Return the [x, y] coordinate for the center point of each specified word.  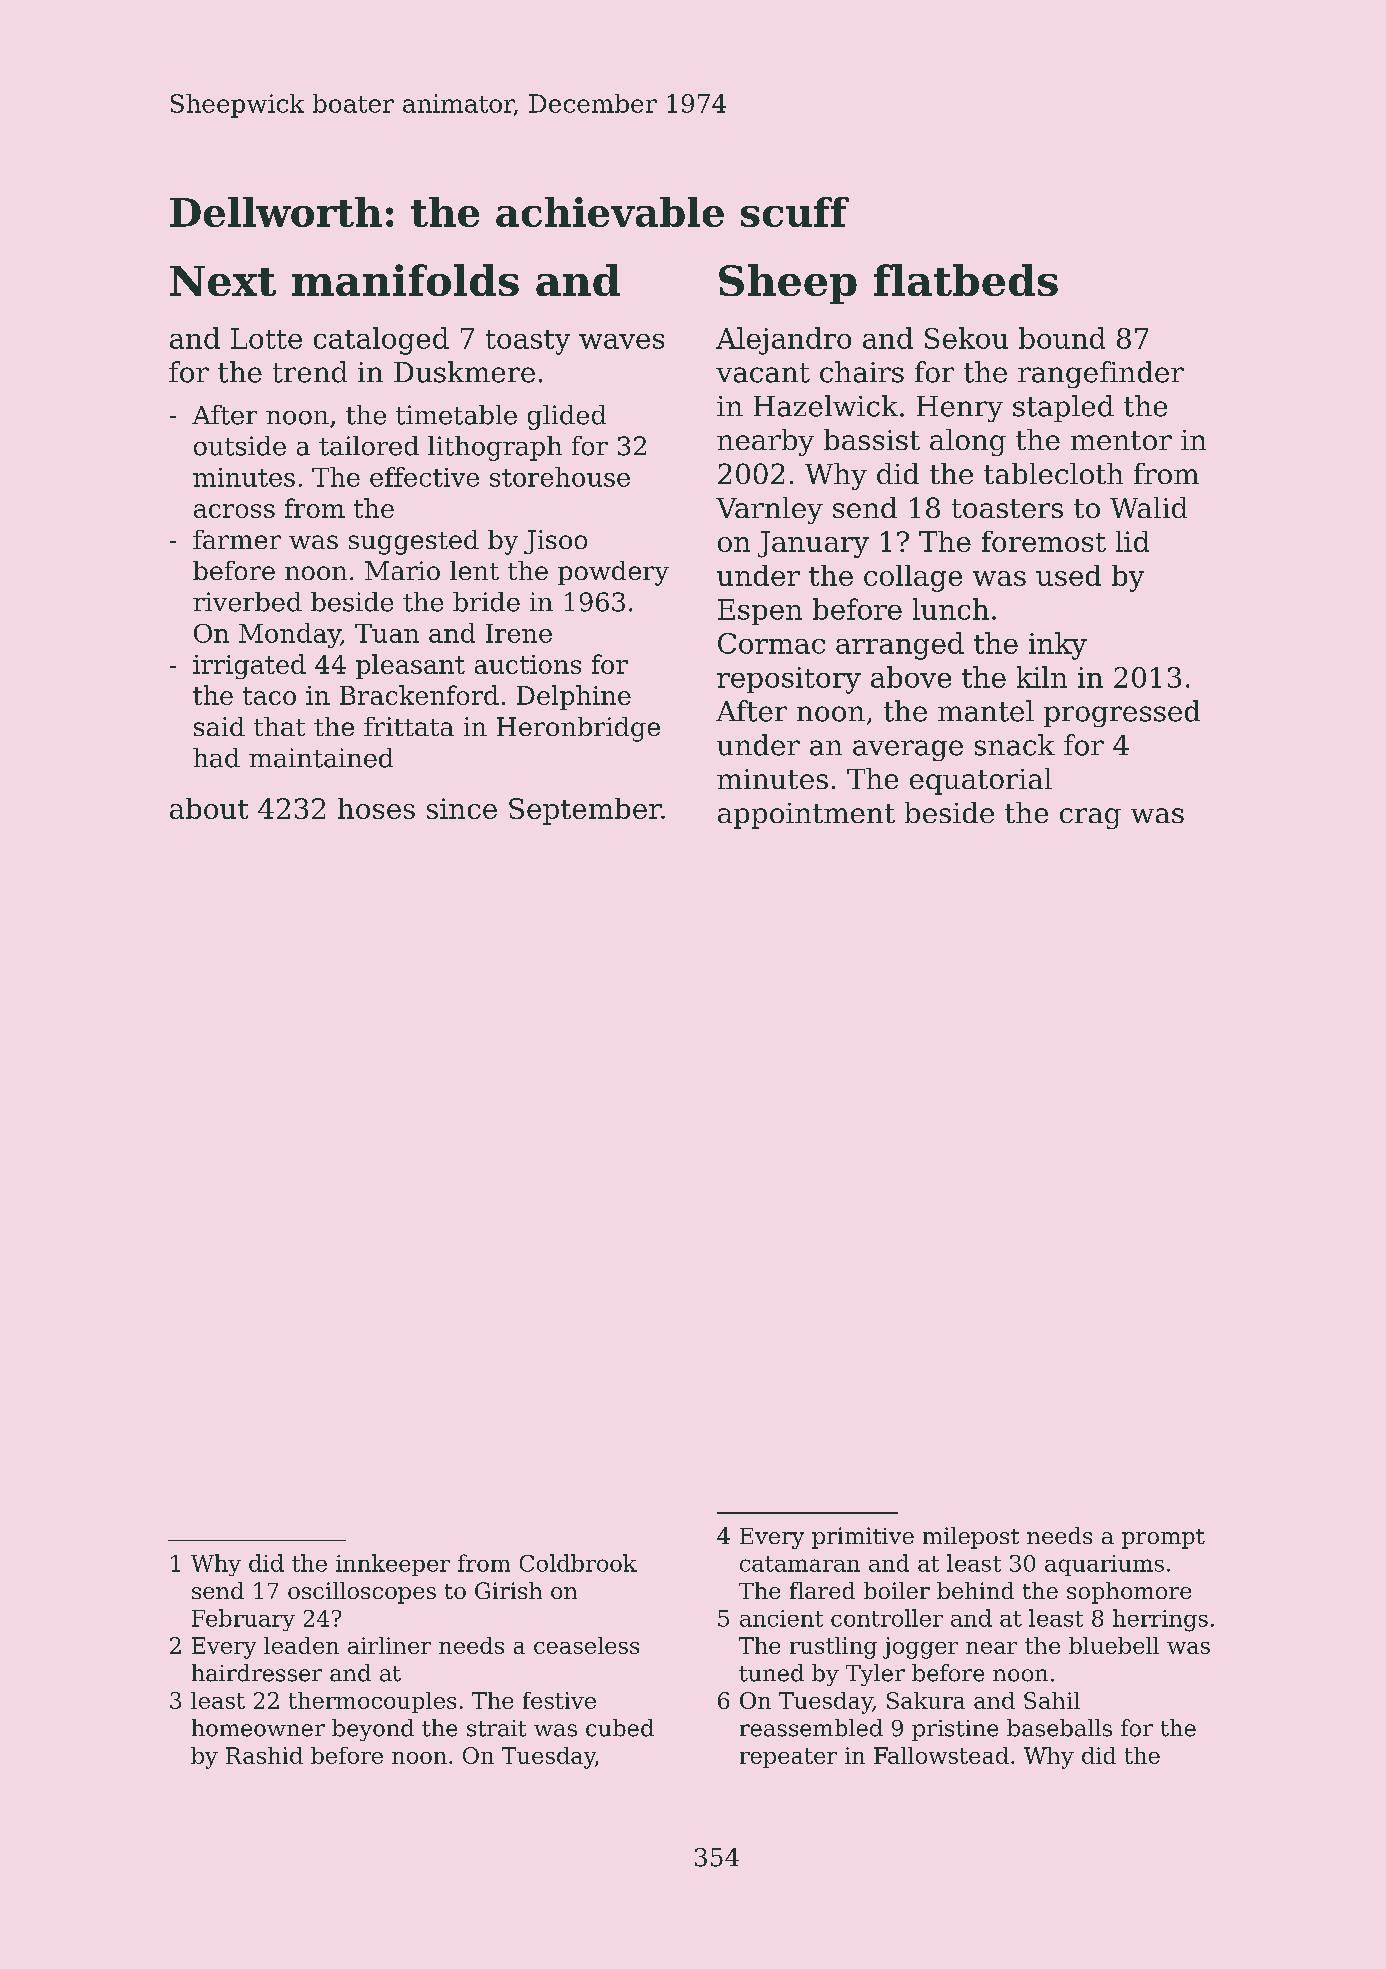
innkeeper [393, 1565]
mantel [986, 711]
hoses [376, 808]
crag [1090, 818]
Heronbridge [578, 729]
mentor [1121, 440]
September [585, 811]
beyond [373, 1730]
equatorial [981, 781]
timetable [456, 415]
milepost [971, 1538]
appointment [806, 816]
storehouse [560, 477]
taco [269, 696]
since [462, 808]
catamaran [800, 1564]
